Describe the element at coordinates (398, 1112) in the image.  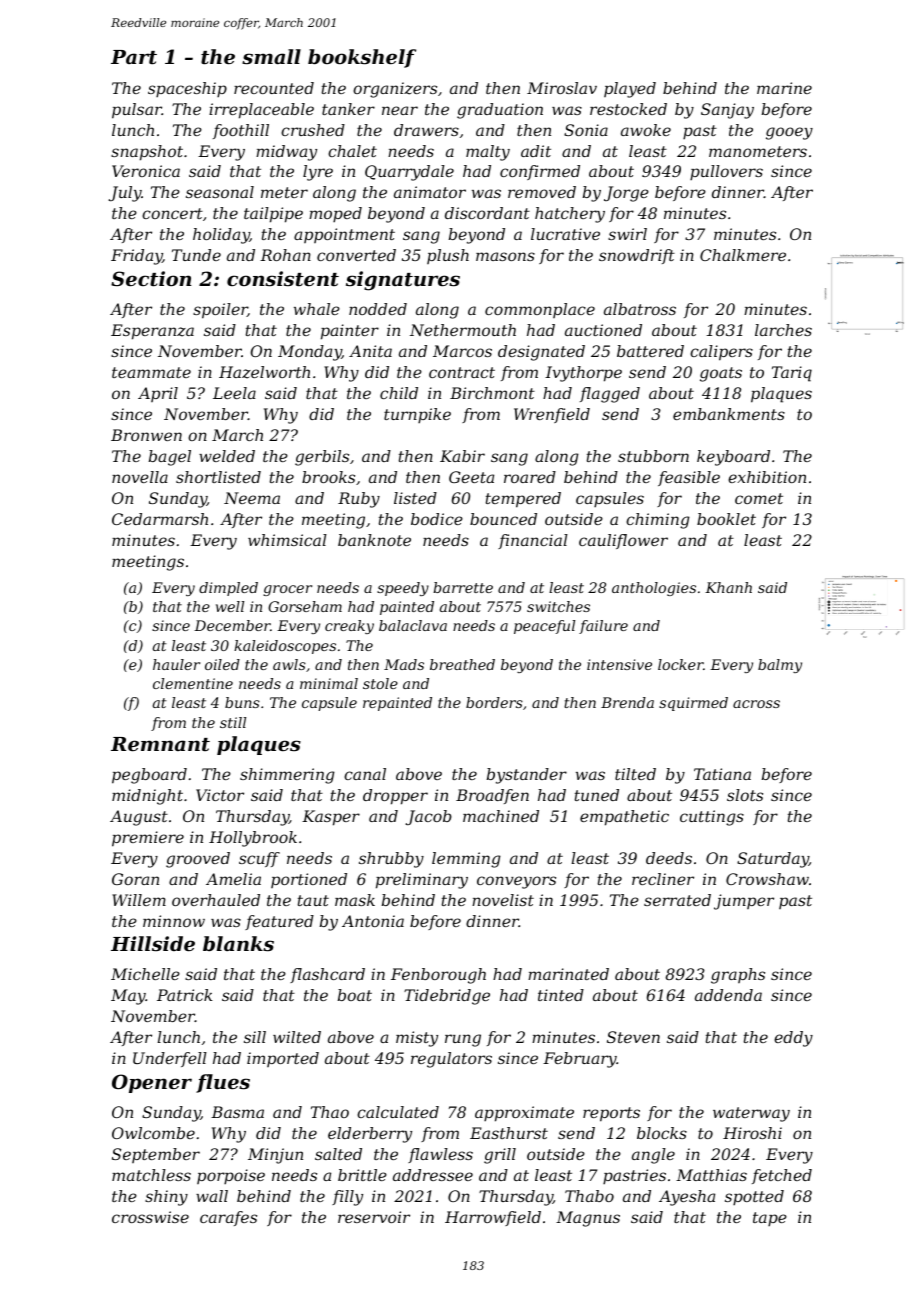
I see `calculated` at that location.
